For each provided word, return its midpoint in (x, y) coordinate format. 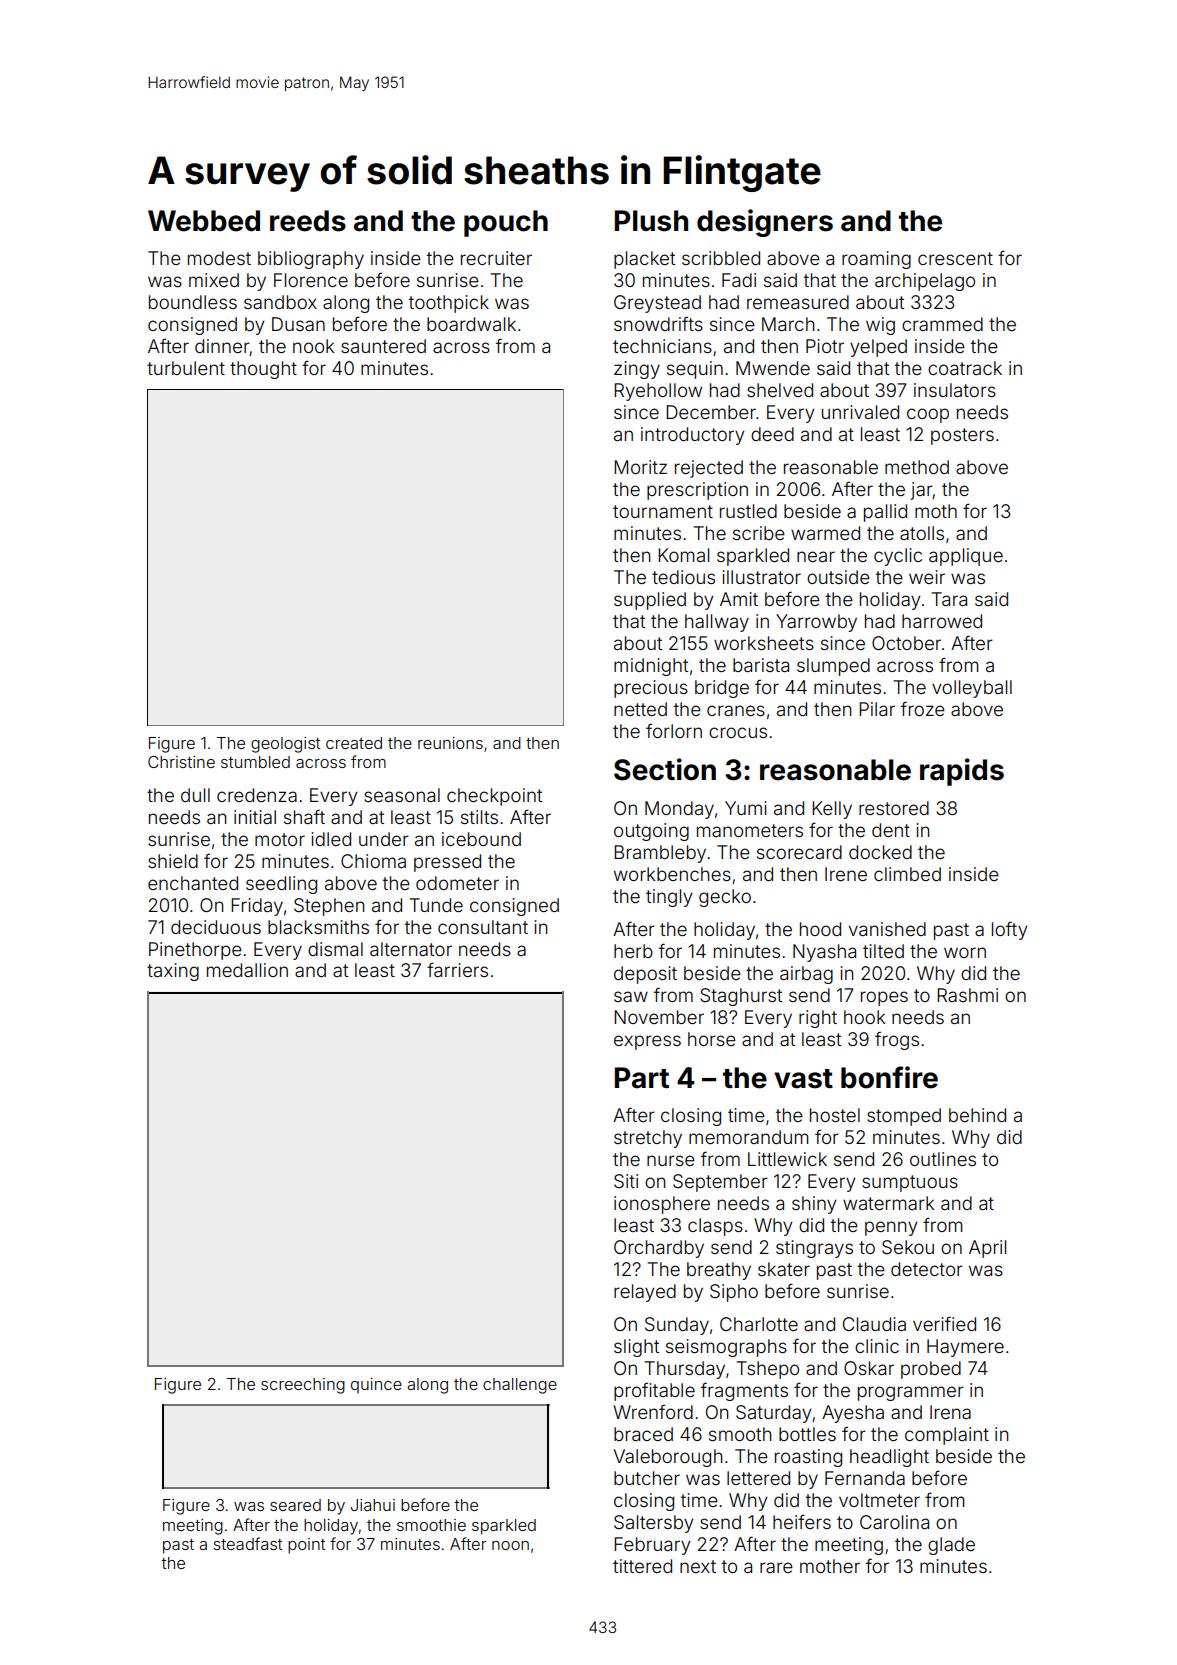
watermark (889, 1203)
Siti (626, 1181)
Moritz (640, 467)
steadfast (248, 1543)
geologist (285, 745)
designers (765, 223)
